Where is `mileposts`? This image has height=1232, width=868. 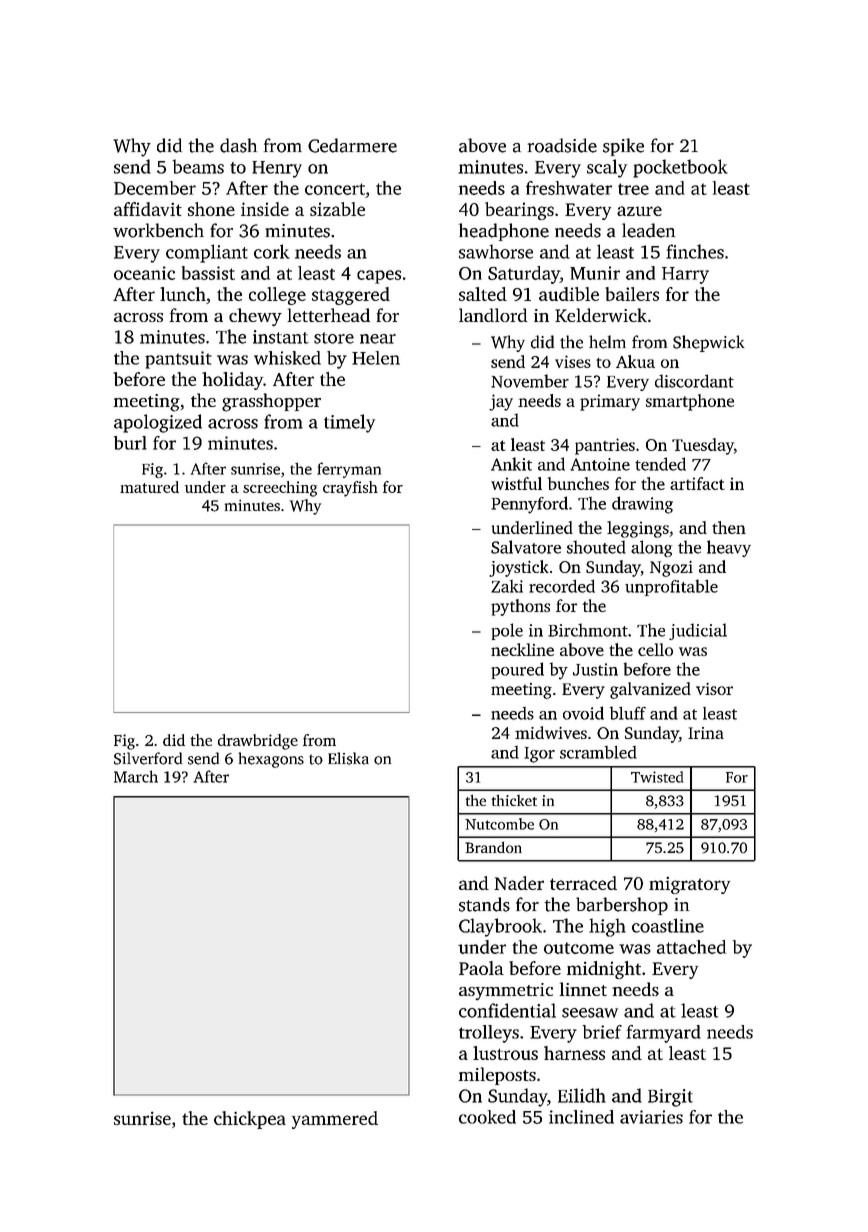 mileposts is located at coordinates (497, 1076).
